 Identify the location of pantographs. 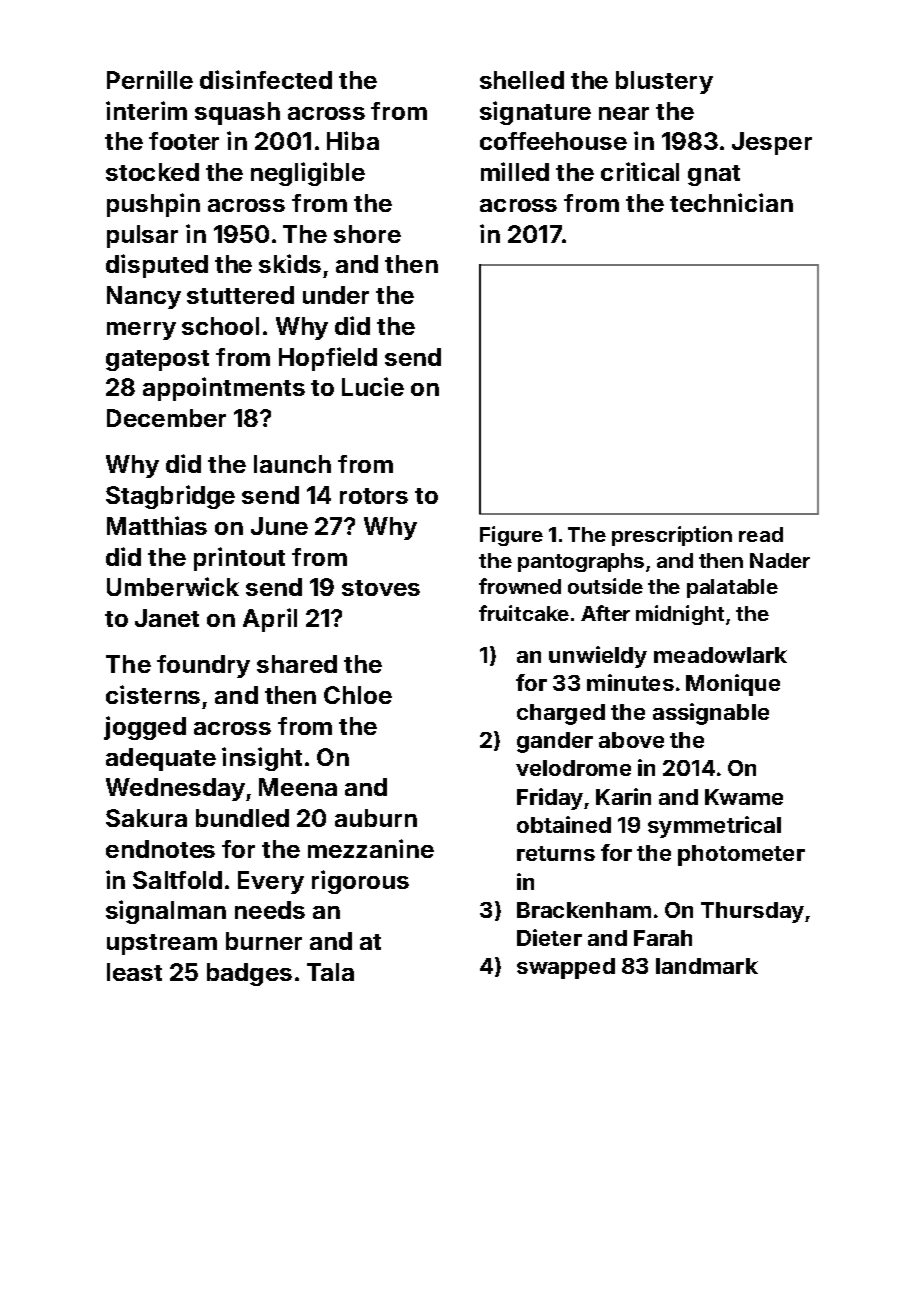
(581, 562).
